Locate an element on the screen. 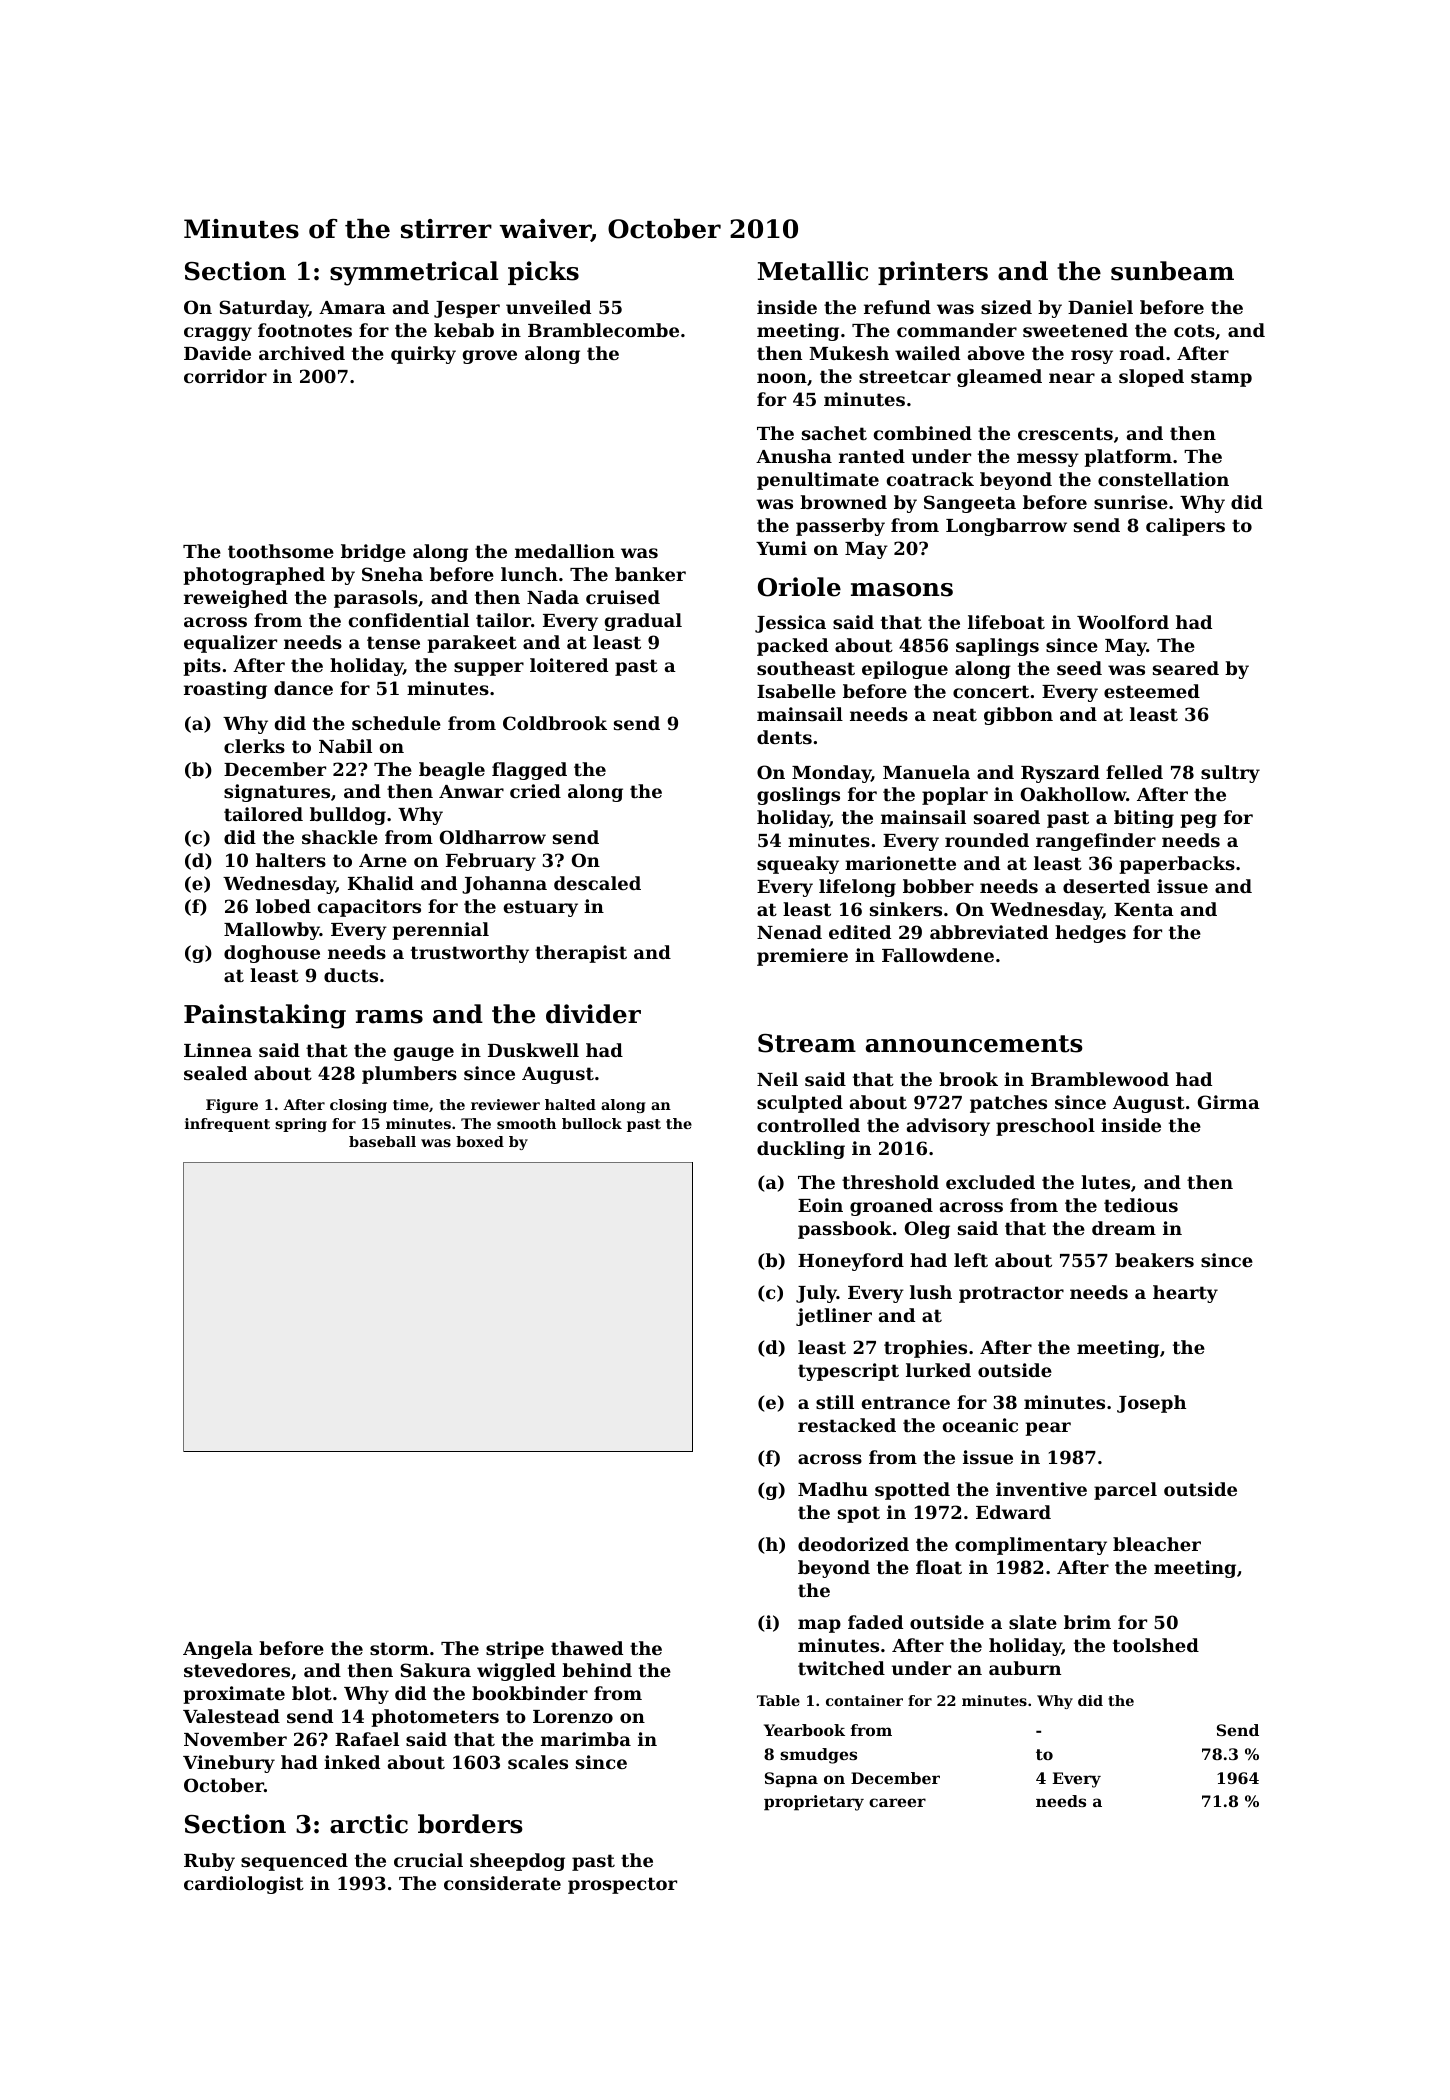 The image size is (1450, 2100). still is located at coordinates (835, 1402).
